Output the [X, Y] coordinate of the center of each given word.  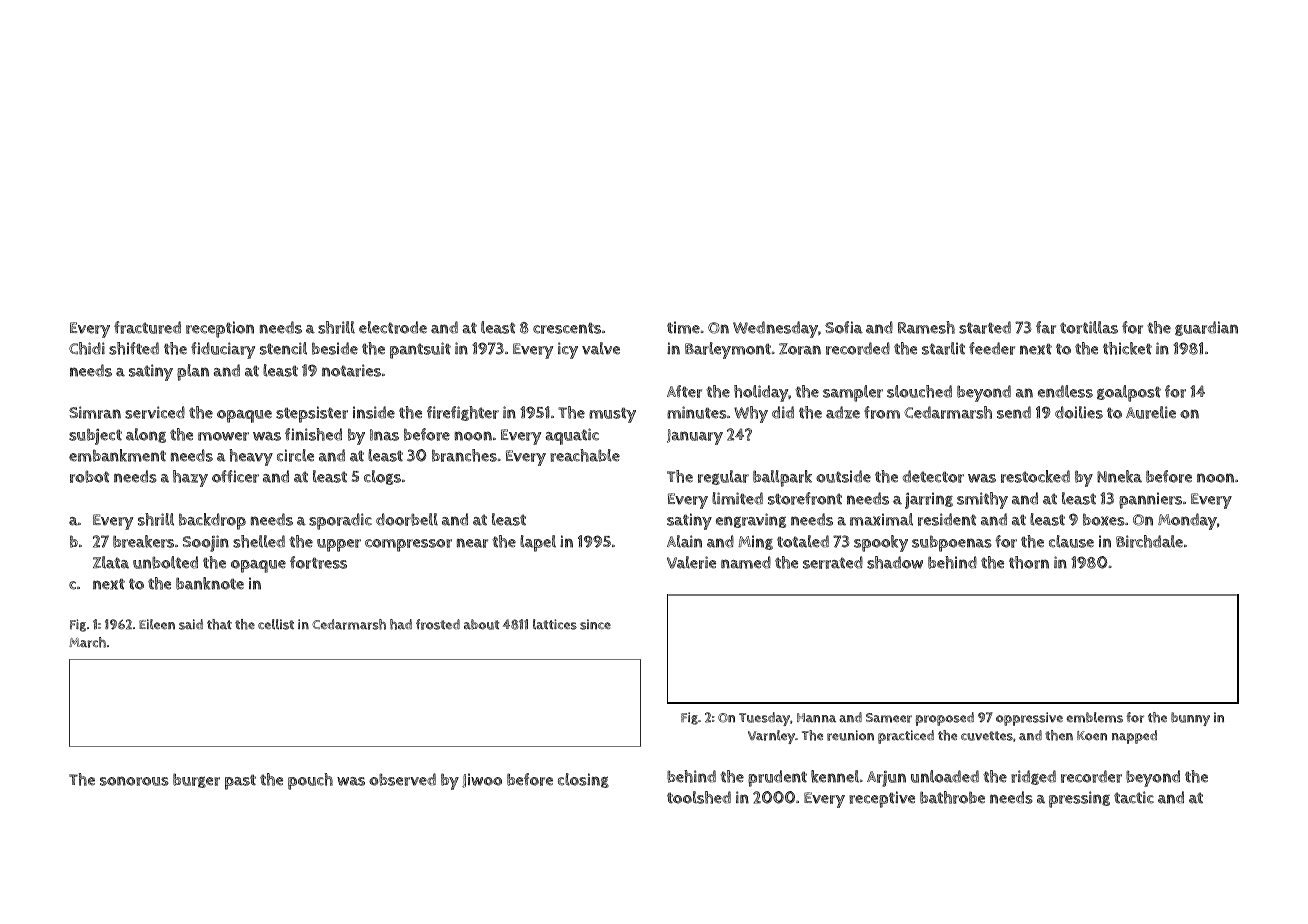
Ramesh [926, 327]
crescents [567, 328]
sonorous [134, 781]
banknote [210, 583]
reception [220, 329]
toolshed [699, 797]
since [595, 624]
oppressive [1029, 719]
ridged [1033, 777]
